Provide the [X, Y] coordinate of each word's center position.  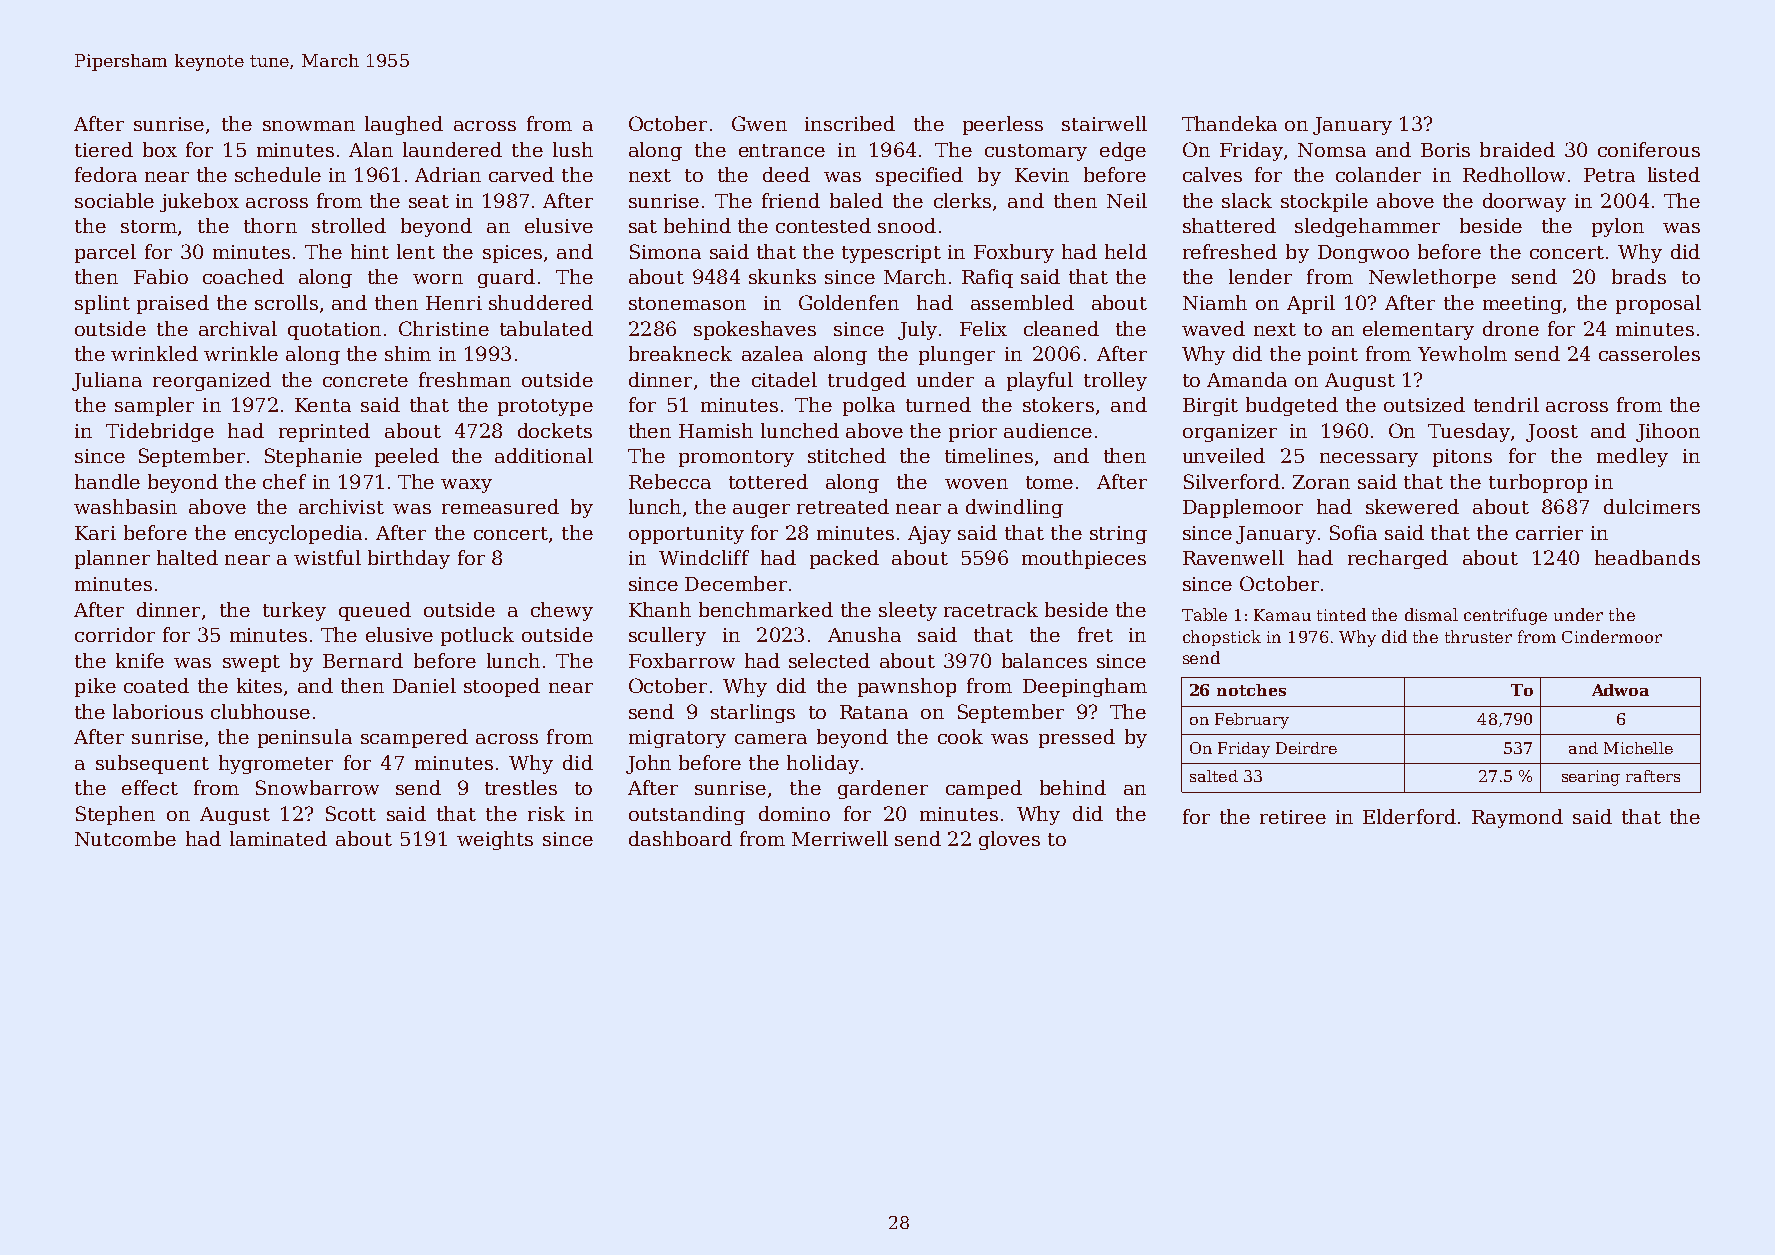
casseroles [1649, 353]
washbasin [125, 506]
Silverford [1232, 481]
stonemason [687, 303]
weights [495, 840]
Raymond [1517, 818]
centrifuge [1505, 616]
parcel [105, 253]
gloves [1009, 840]
